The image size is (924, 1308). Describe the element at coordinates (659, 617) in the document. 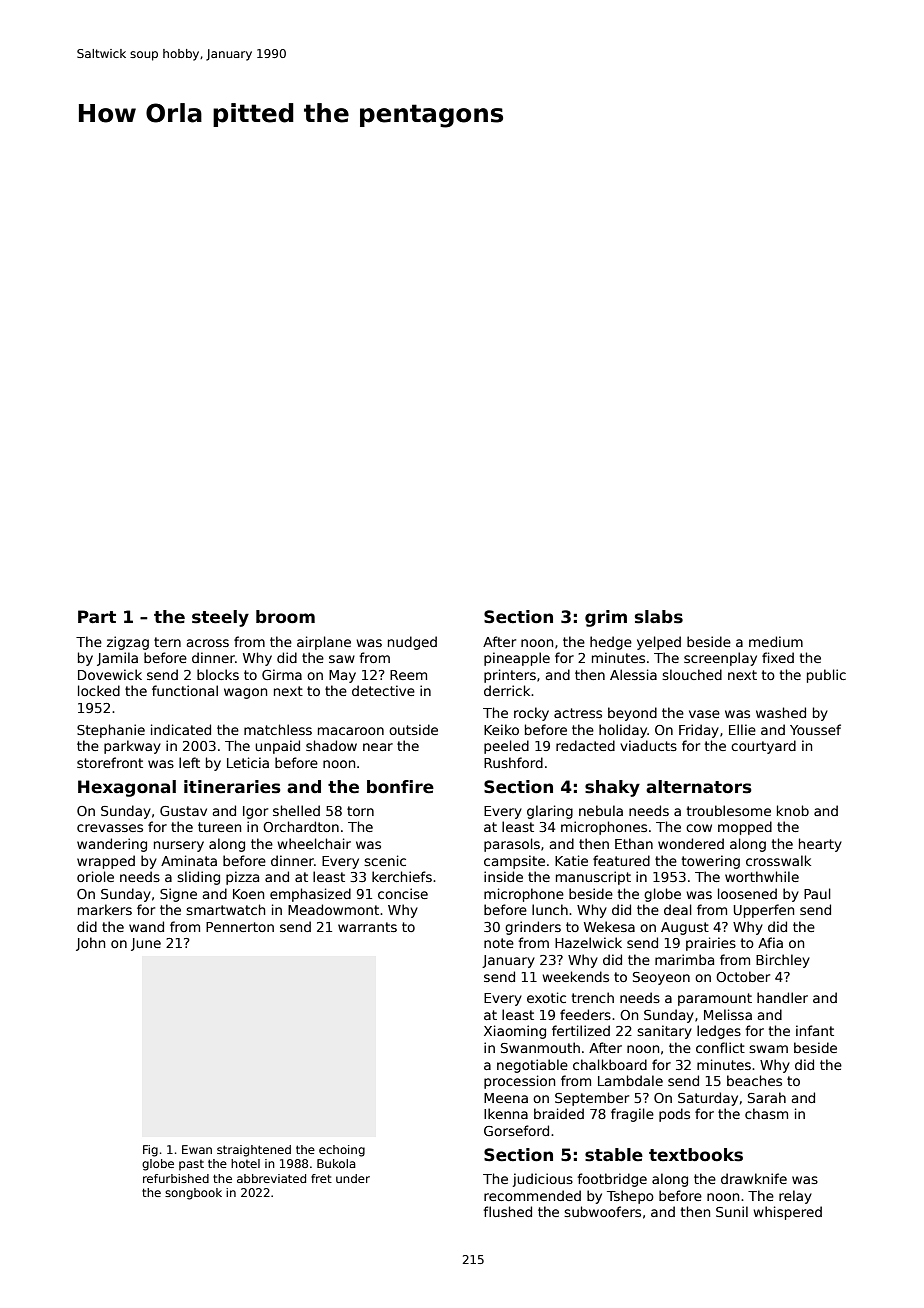

I see `slabs` at that location.
